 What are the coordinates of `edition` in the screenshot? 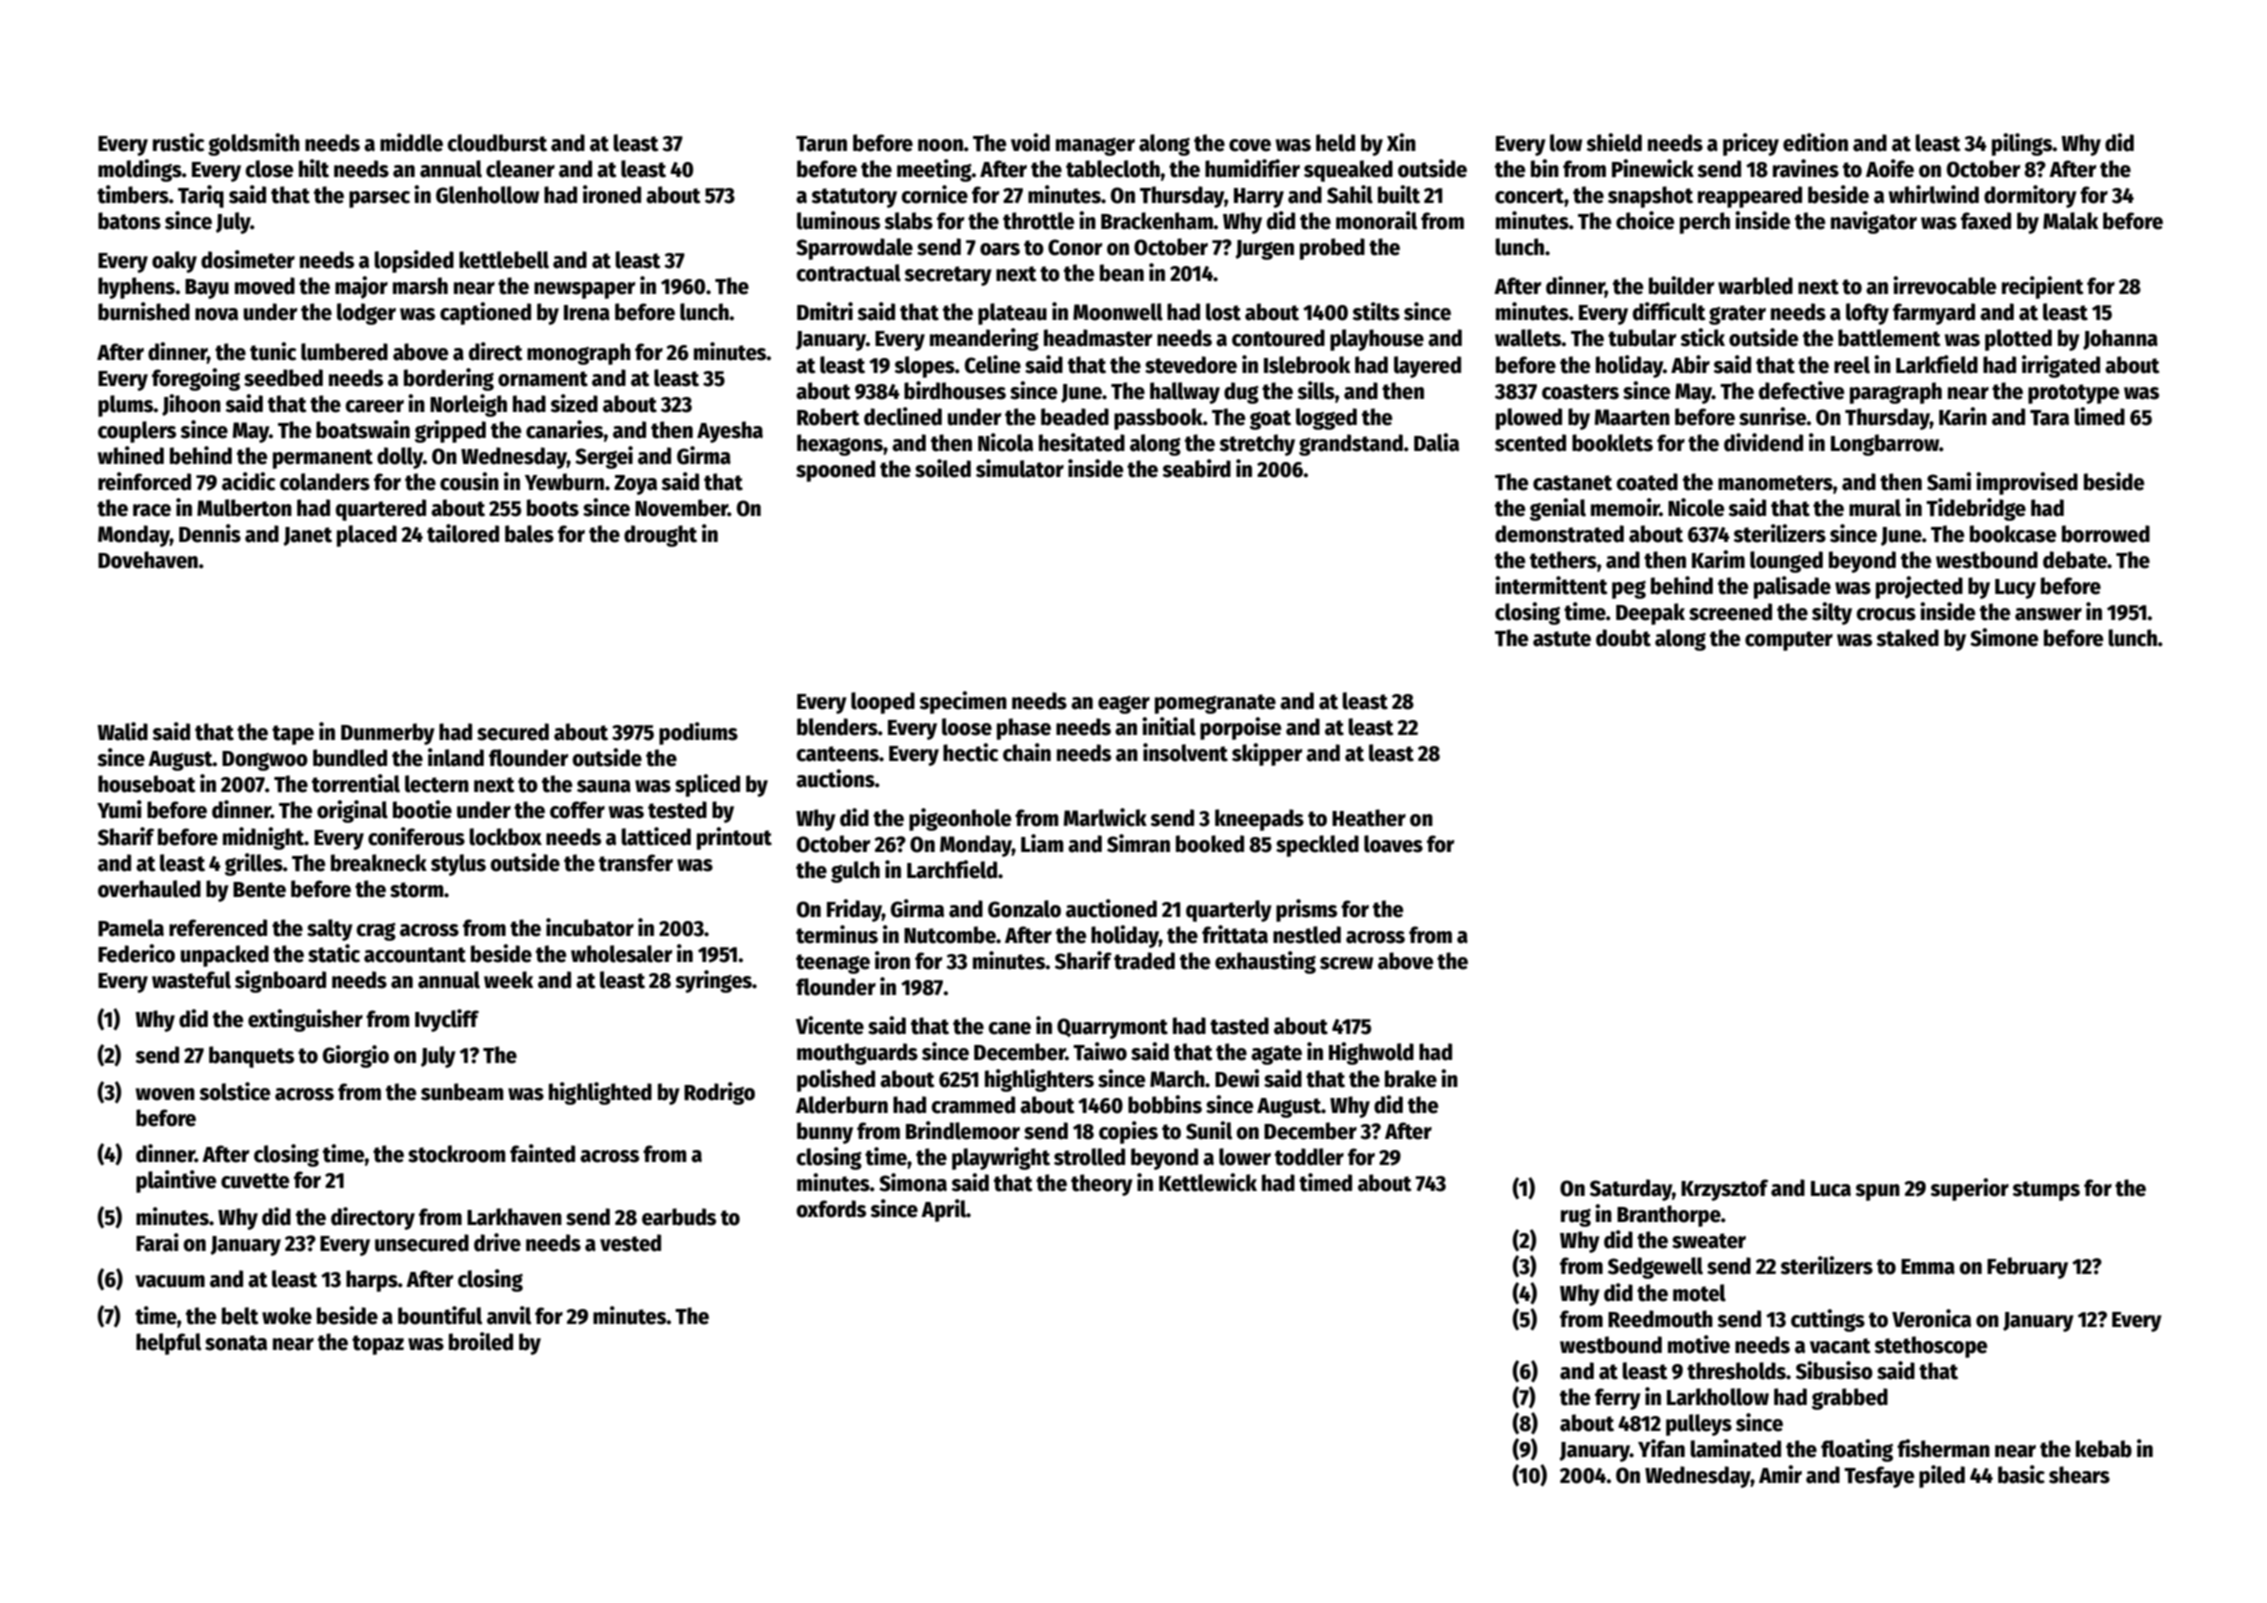 It's located at (1815, 142).
